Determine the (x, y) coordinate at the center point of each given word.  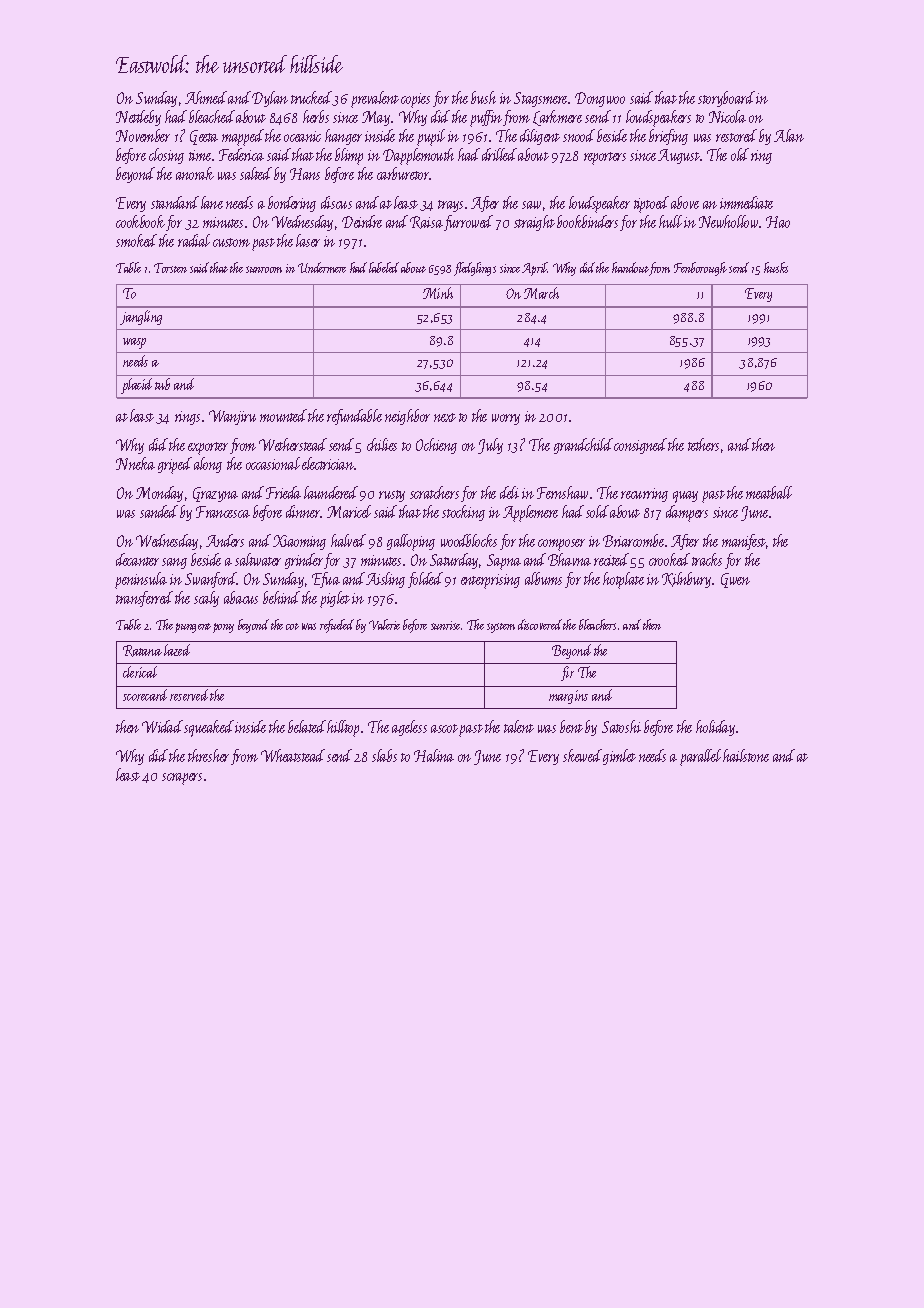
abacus (241, 597)
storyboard (726, 99)
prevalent (375, 99)
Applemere (530, 513)
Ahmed (206, 97)
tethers (703, 444)
